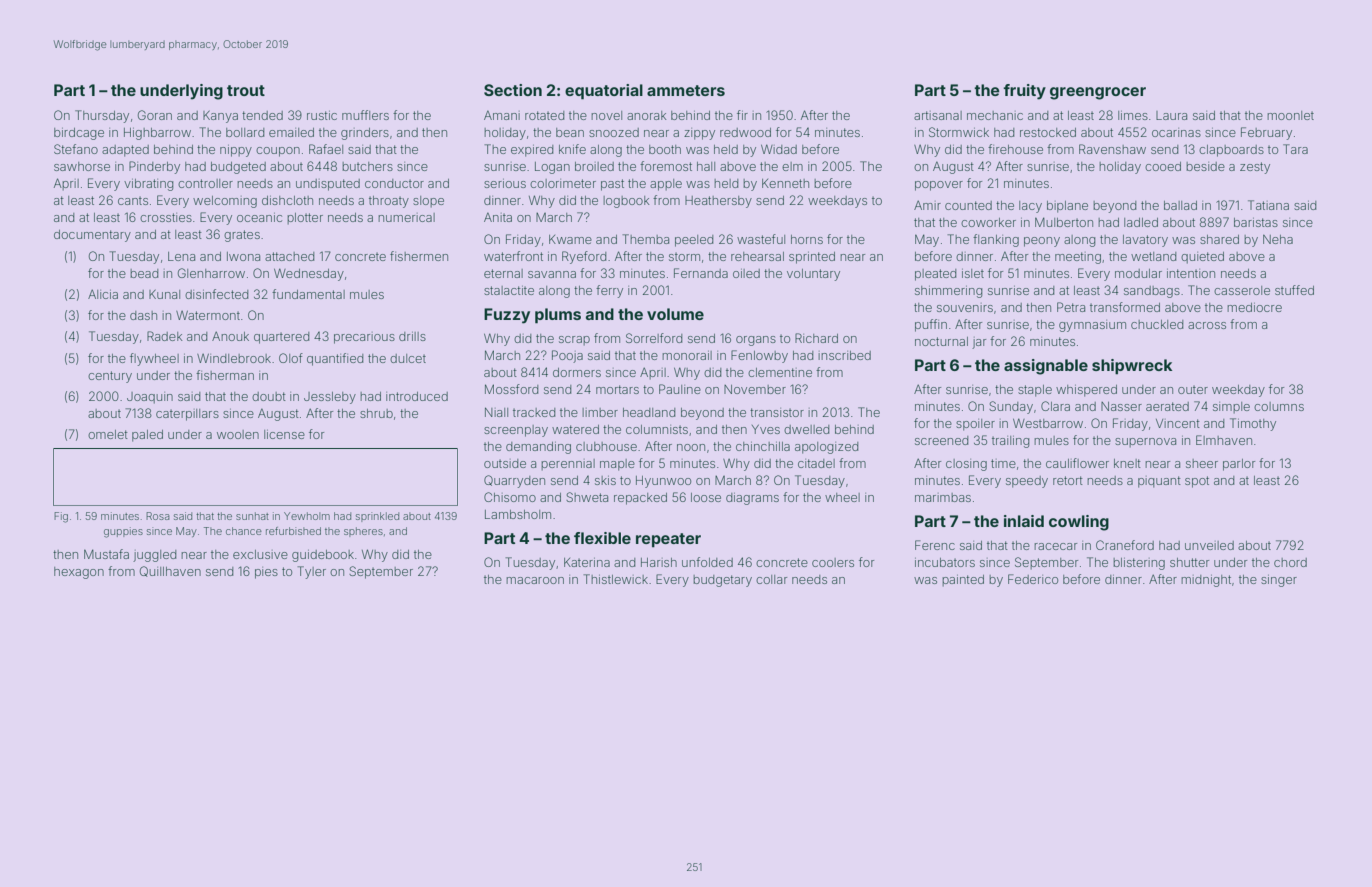 Image resolution: width=1372 pixels, height=887 pixels. Describe the element at coordinates (706, 497) in the screenshot. I see `loose` at that location.
